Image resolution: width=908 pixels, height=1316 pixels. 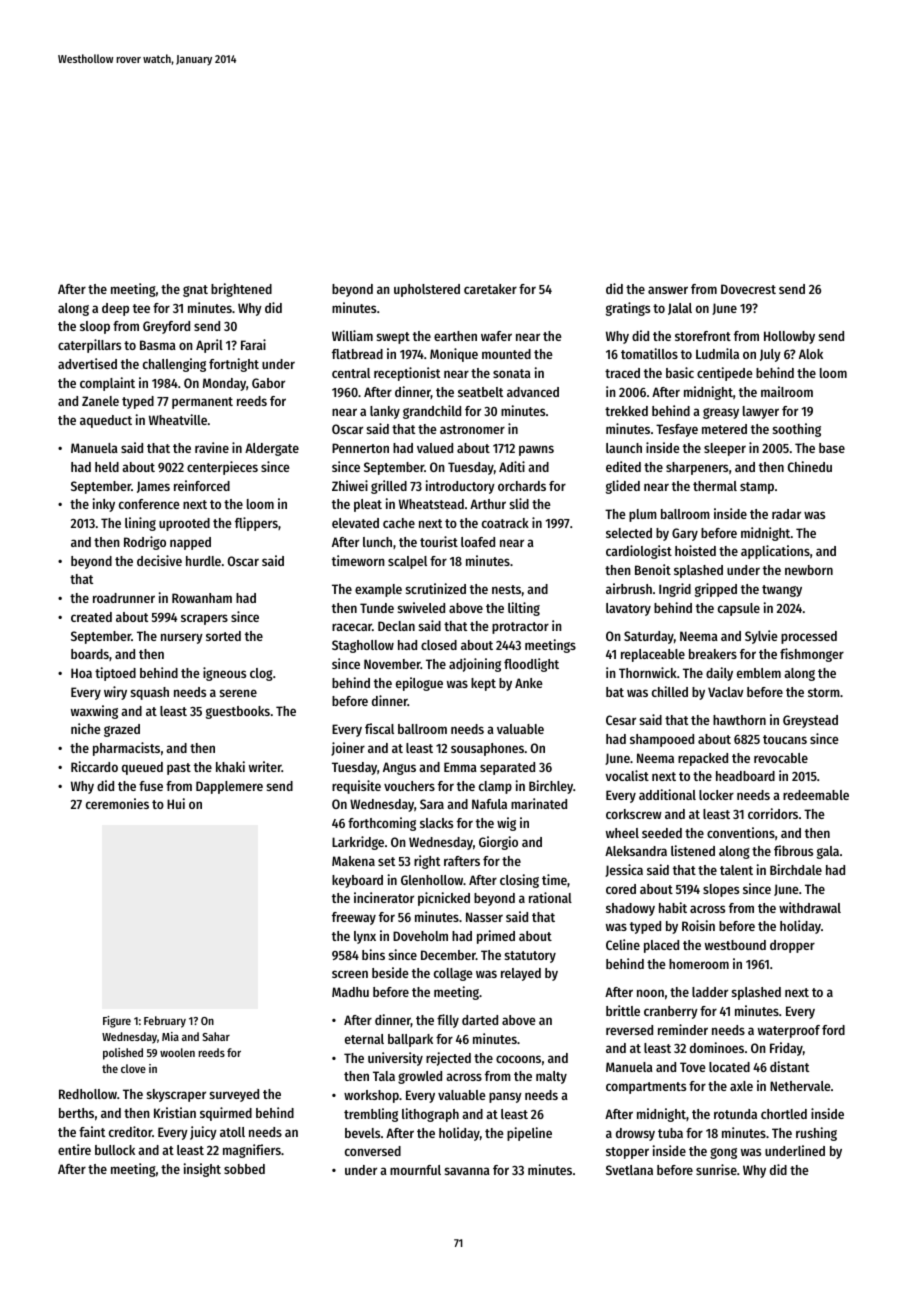 I want to click on Dapplemere, so click(x=229, y=787).
